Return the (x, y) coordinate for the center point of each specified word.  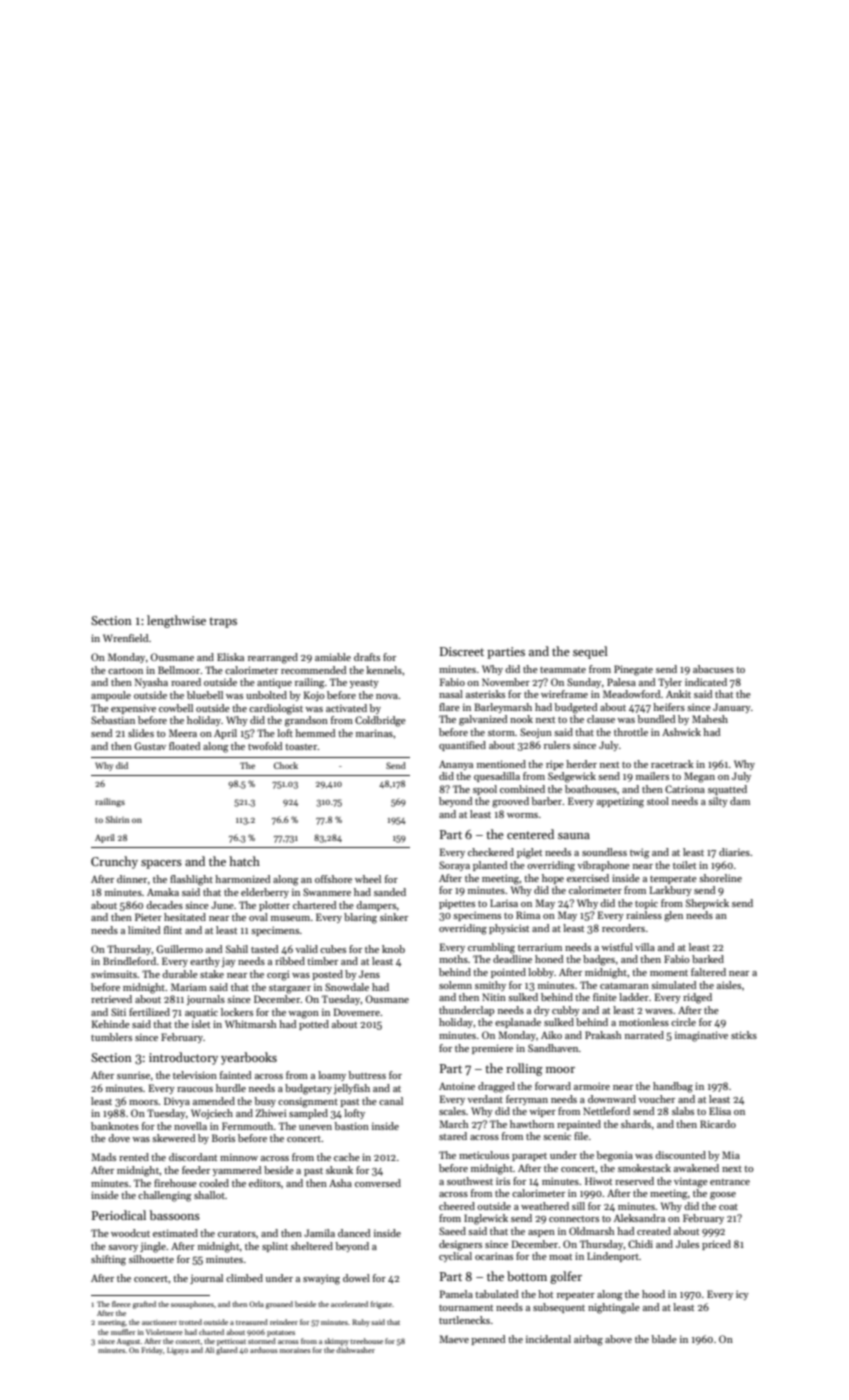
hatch (244, 861)
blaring (360, 918)
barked (708, 959)
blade (664, 1339)
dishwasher (355, 1350)
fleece (121, 1304)
